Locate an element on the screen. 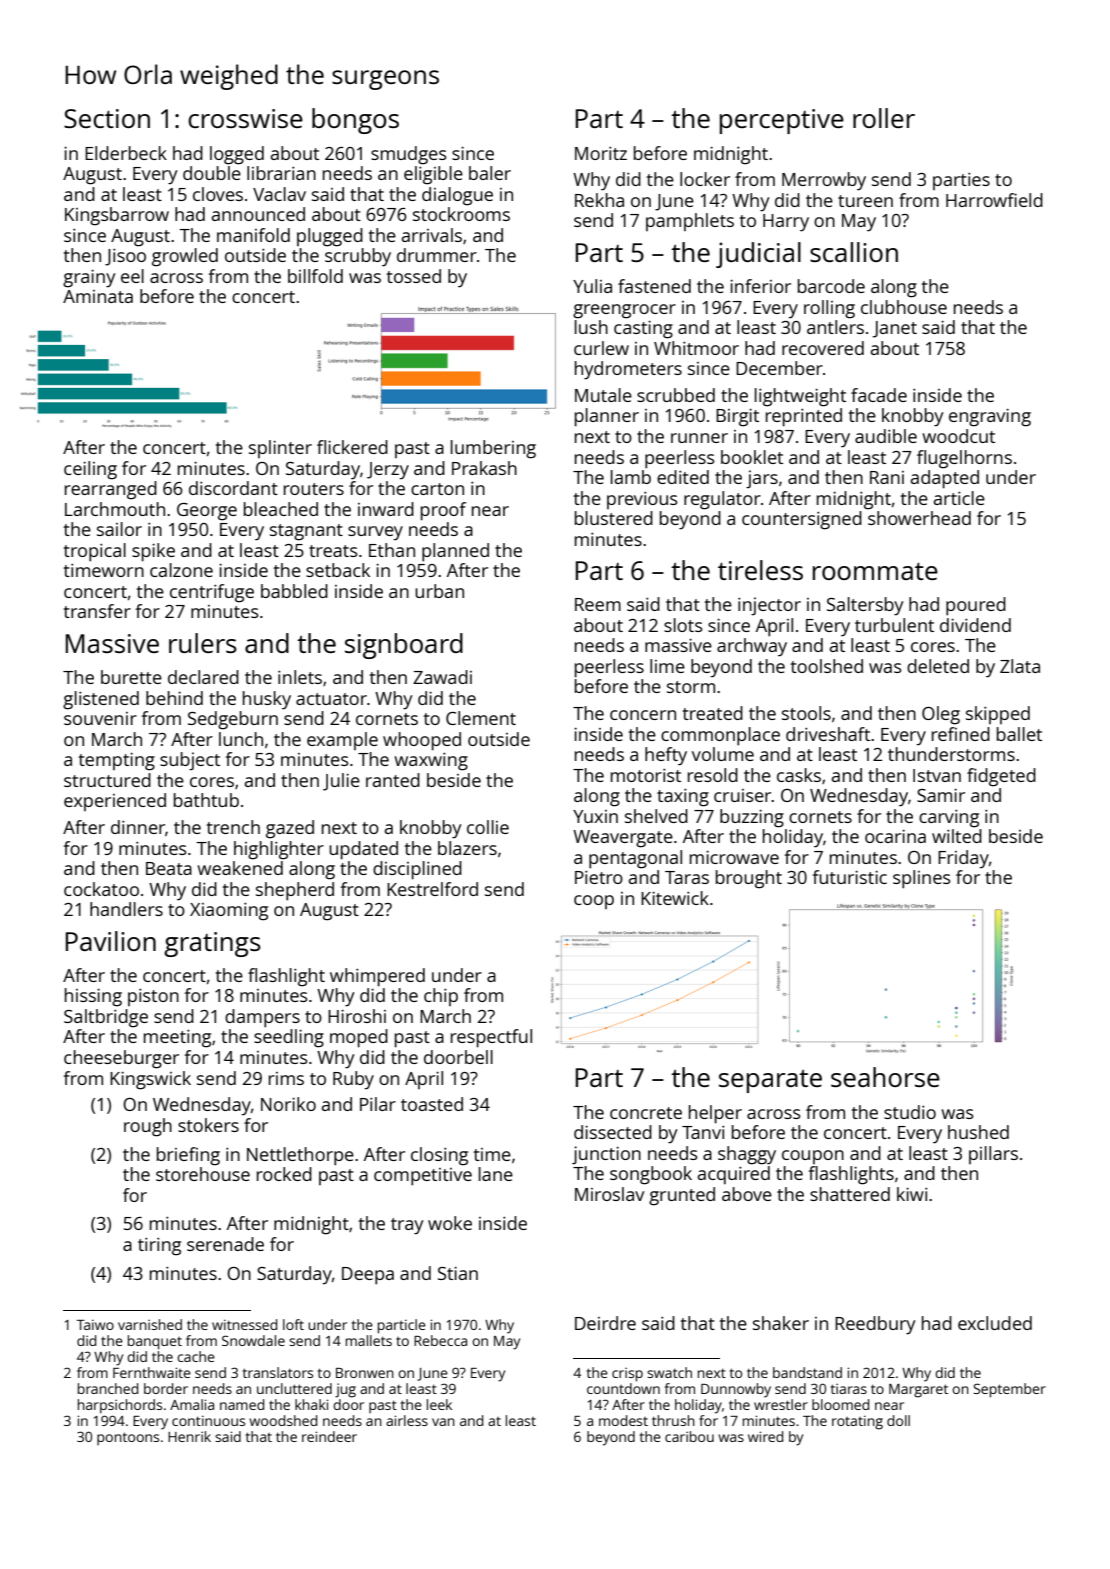 The width and height of the screenshot is (1110, 1569). countersigned is located at coordinates (802, 520).
